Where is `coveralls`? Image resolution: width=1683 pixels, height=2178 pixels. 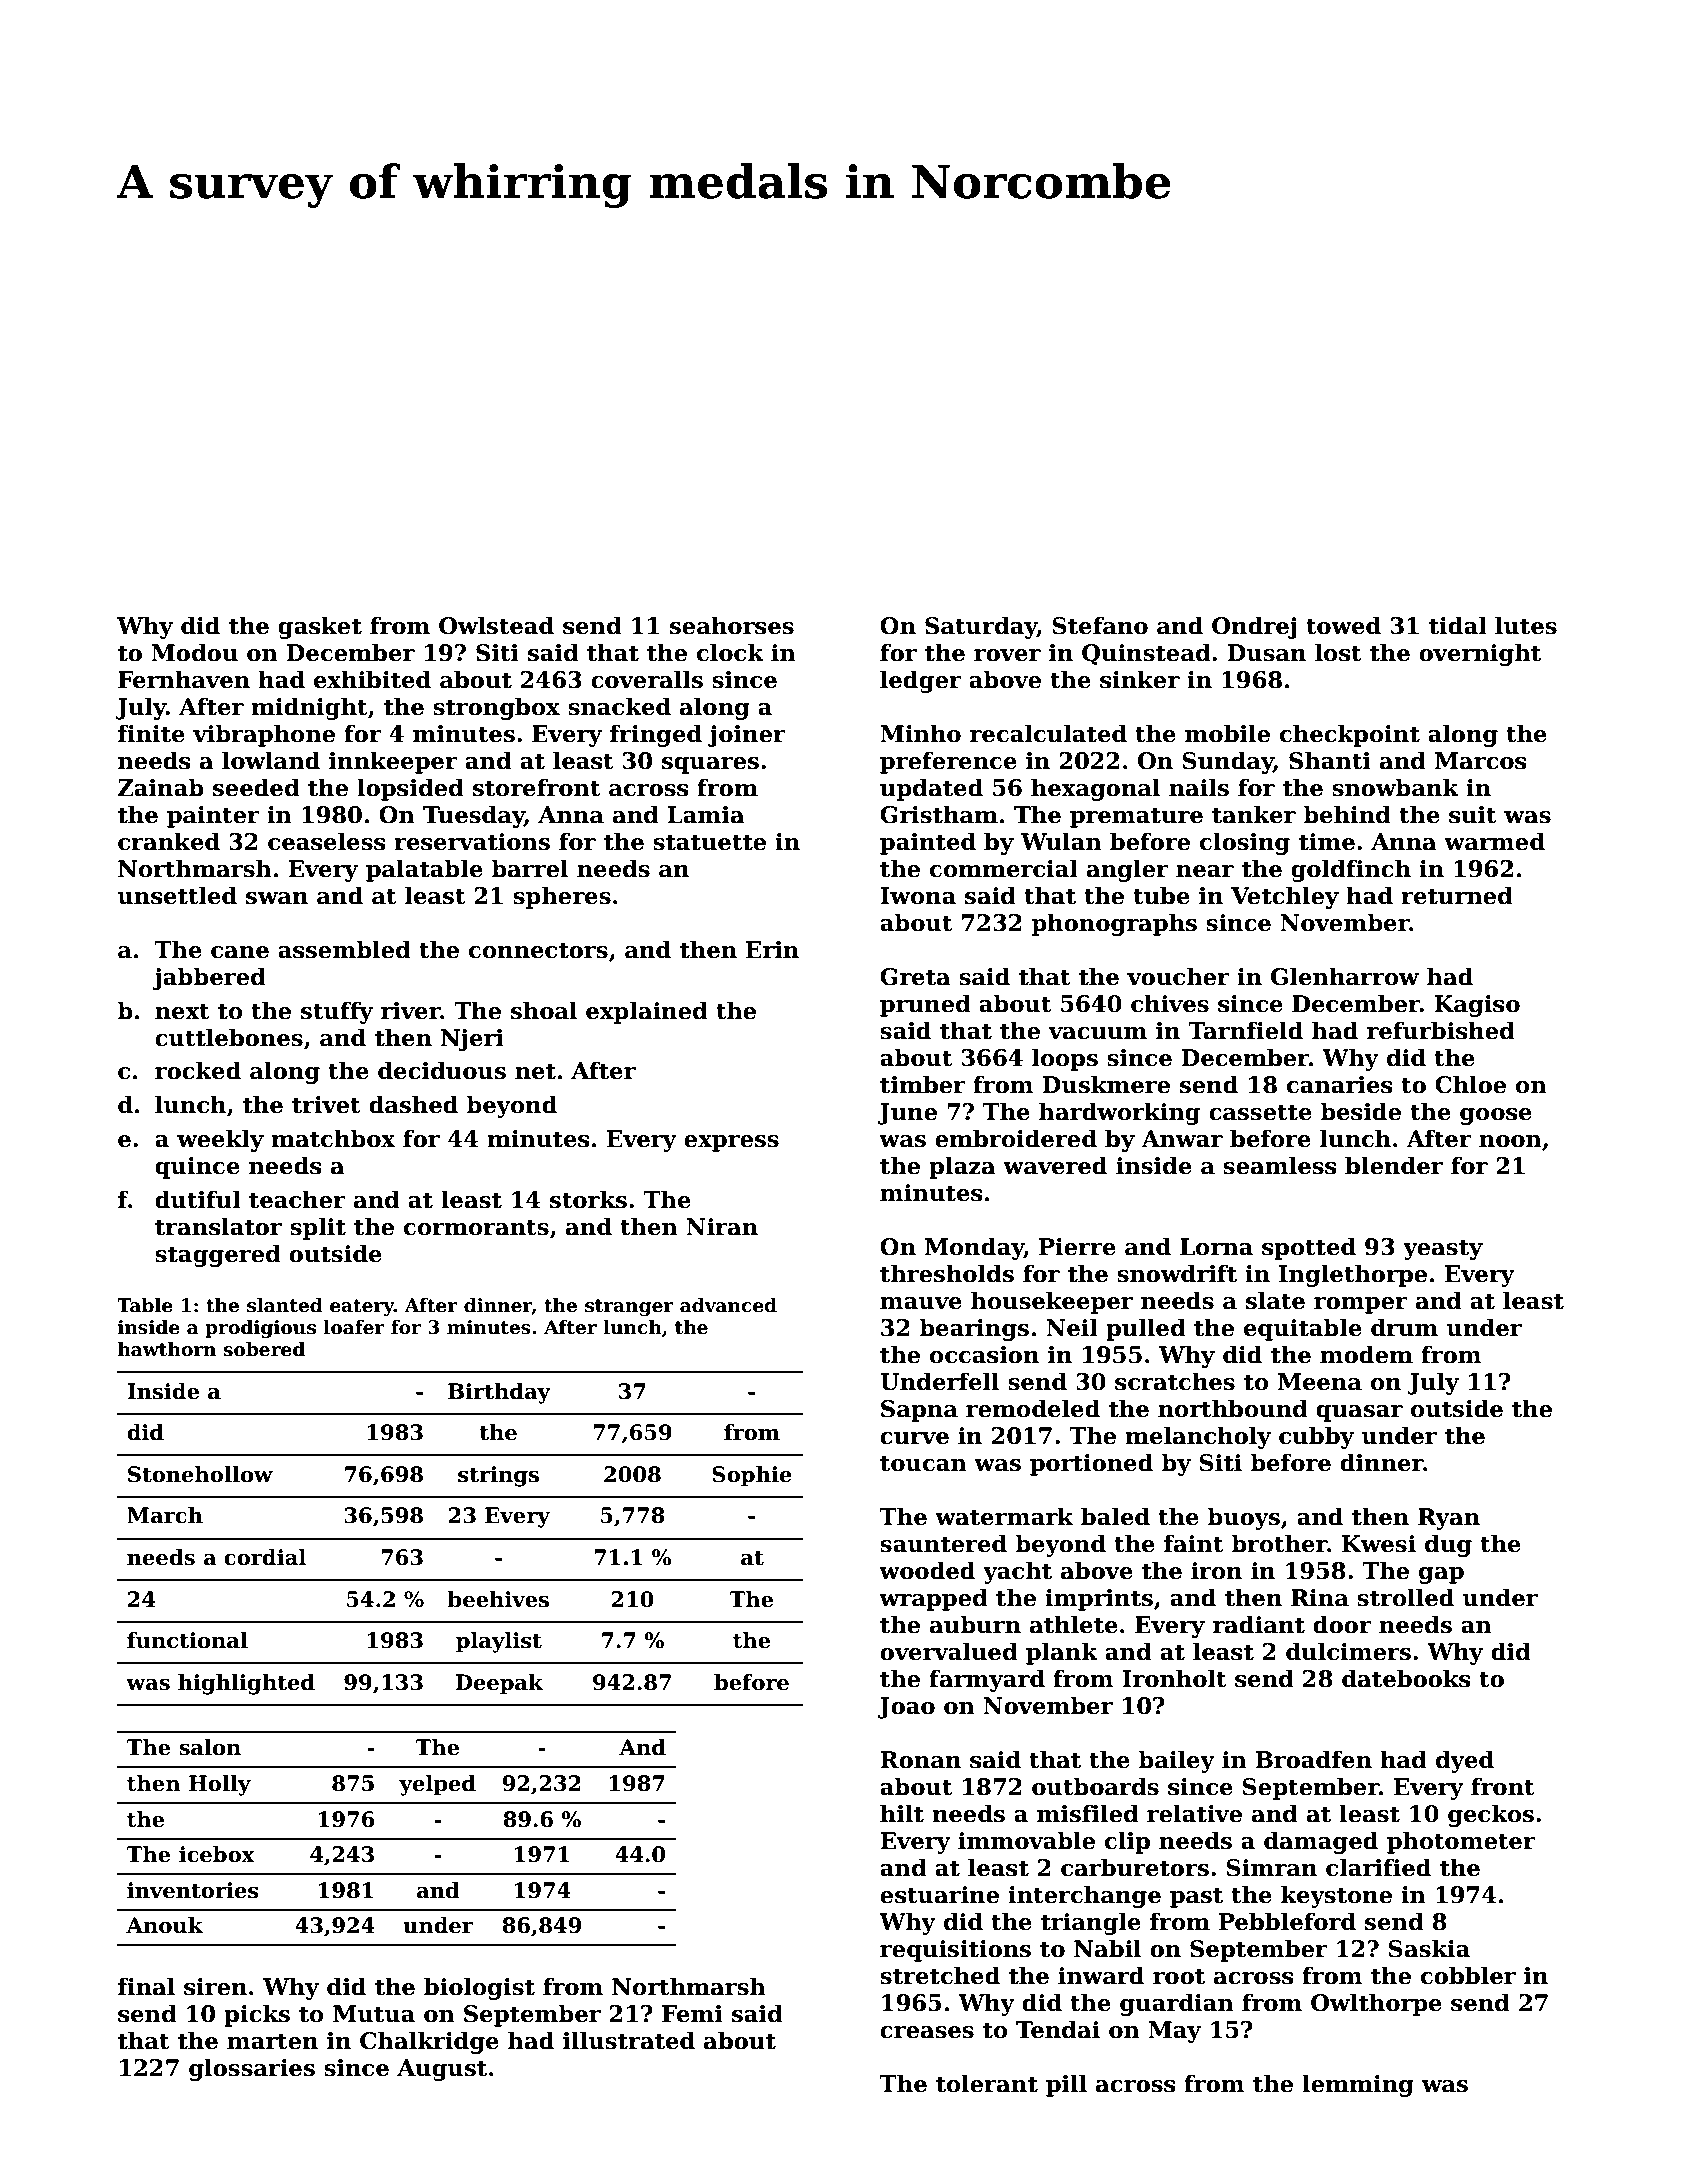 coveralls is located at coordinates (647, 679).
